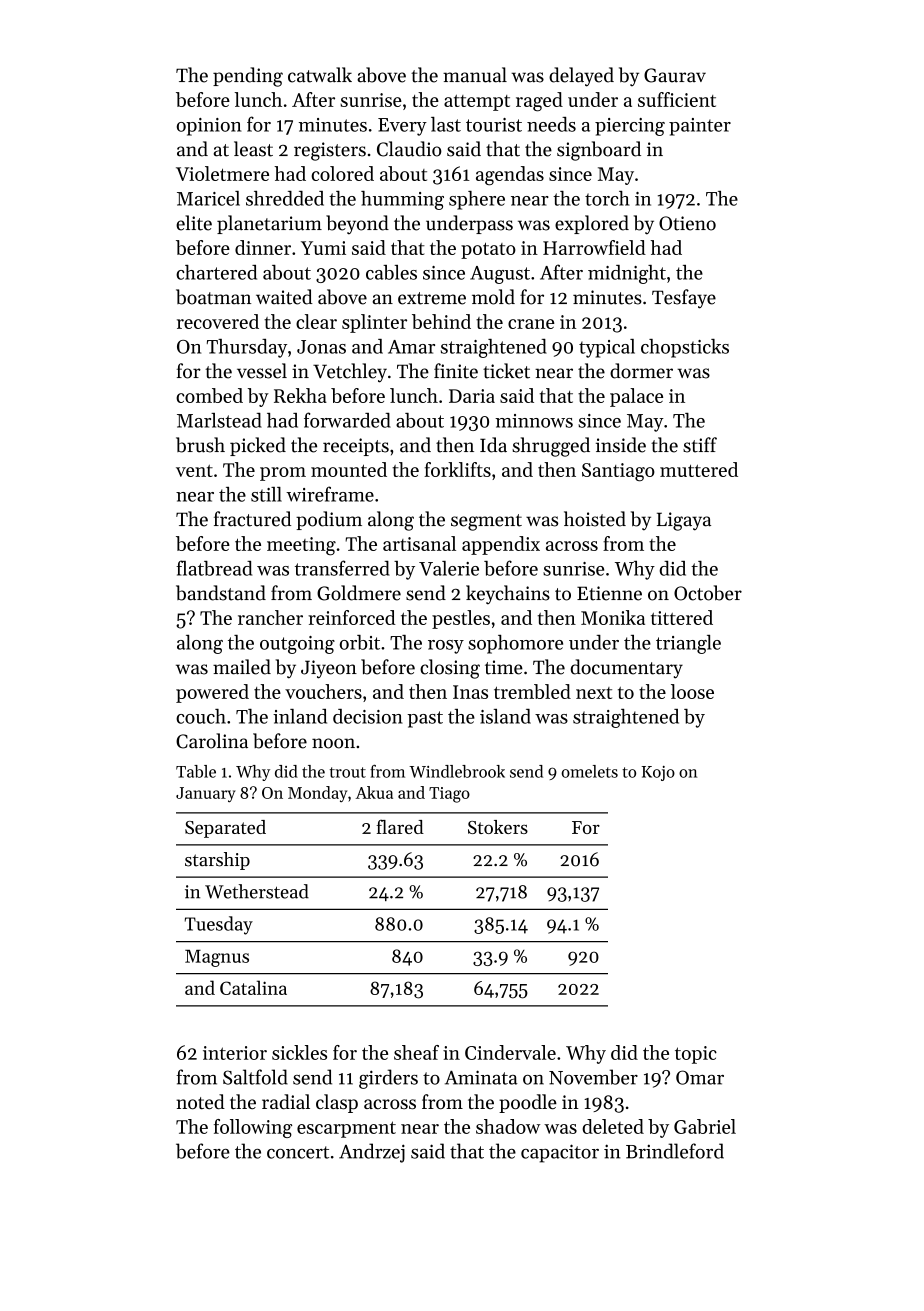 This page has width=924, height=1311. I want to click on capacitor, so click(560, 1153).
